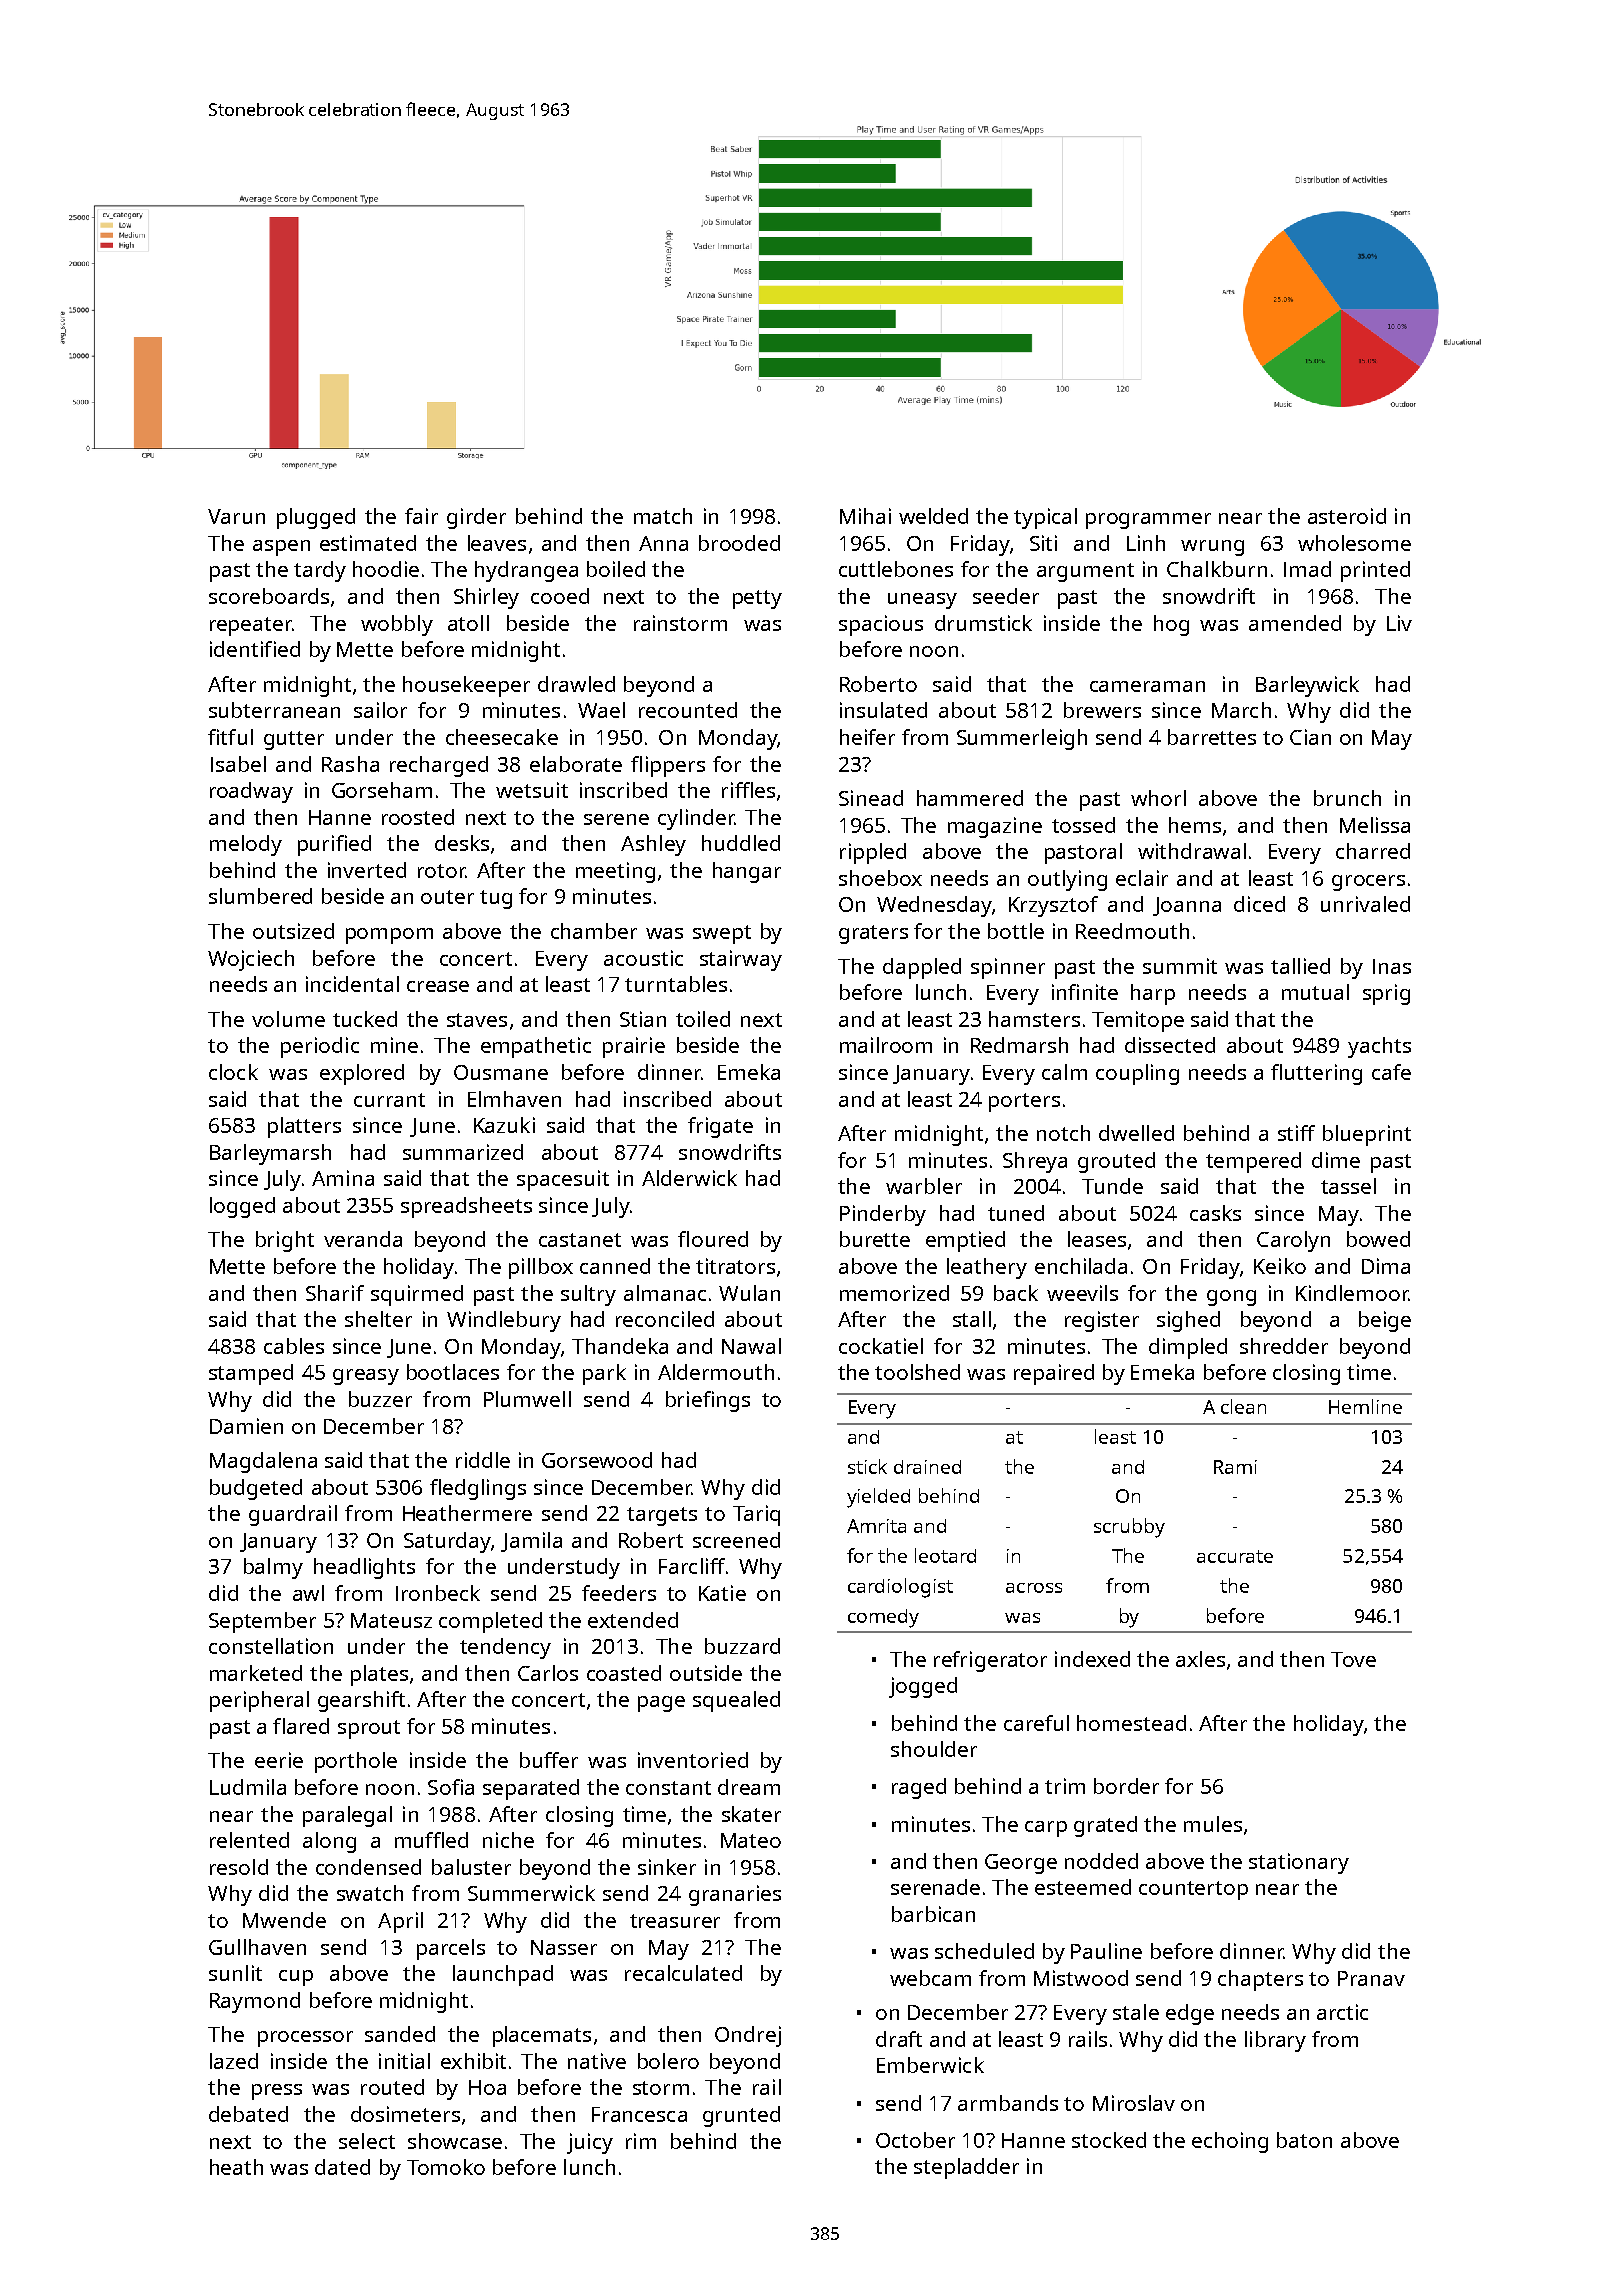  Describe the element at coordinates (1353, 1659) in the screenshot. I see `Tove` at that location.
